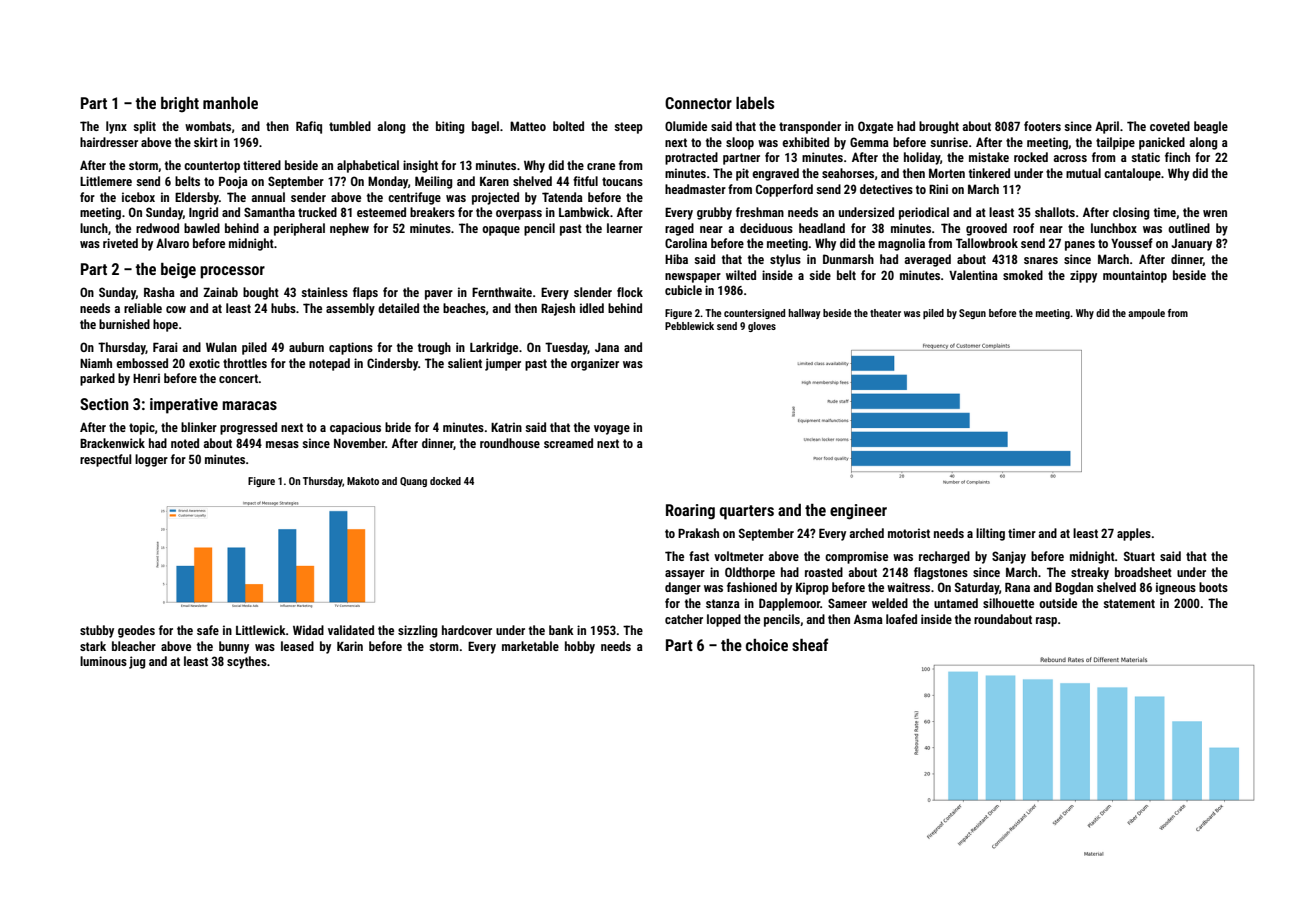 This screenshot has height=924, width=1308. I want to click on Cindersby, so click(392, 364).
